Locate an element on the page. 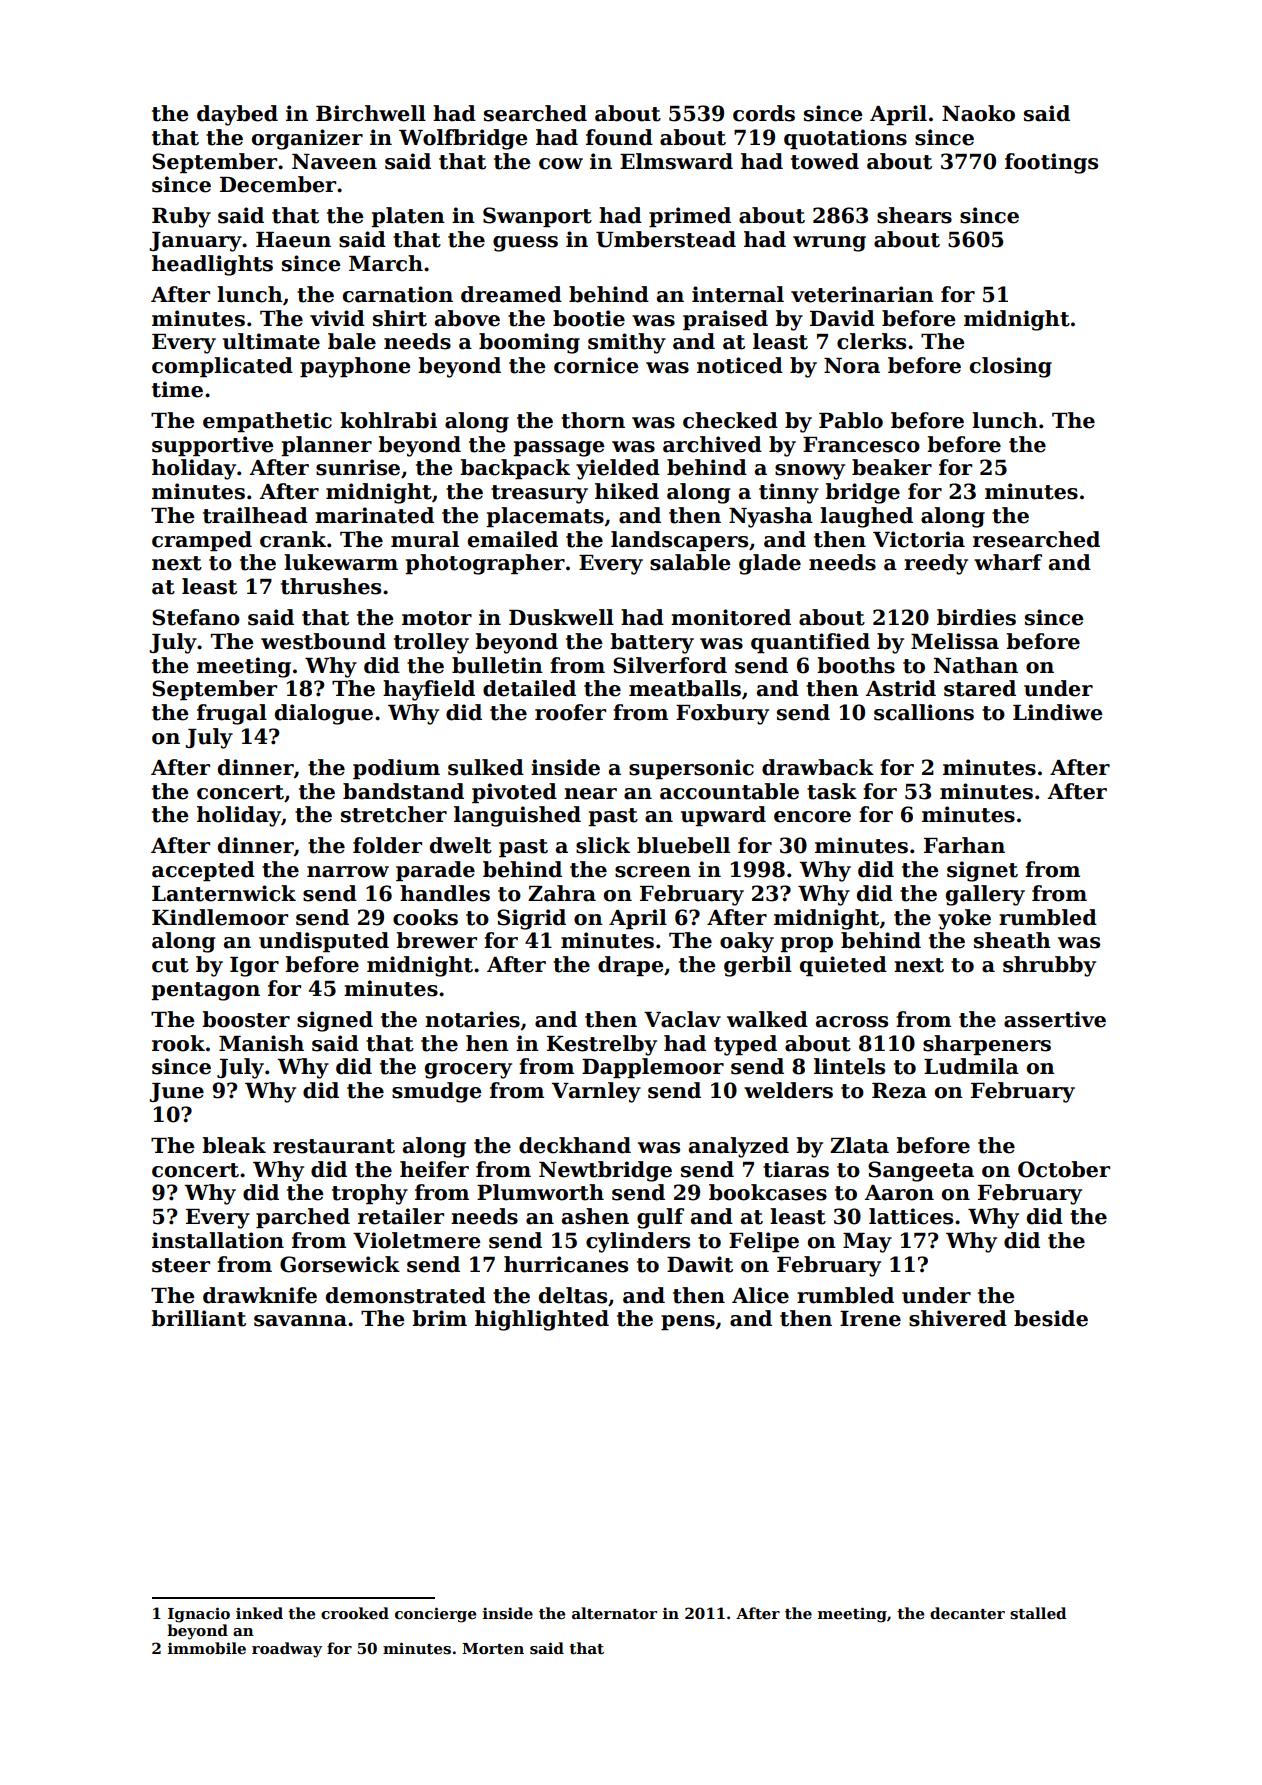  beside is located at coordinates (1051, 1318).
